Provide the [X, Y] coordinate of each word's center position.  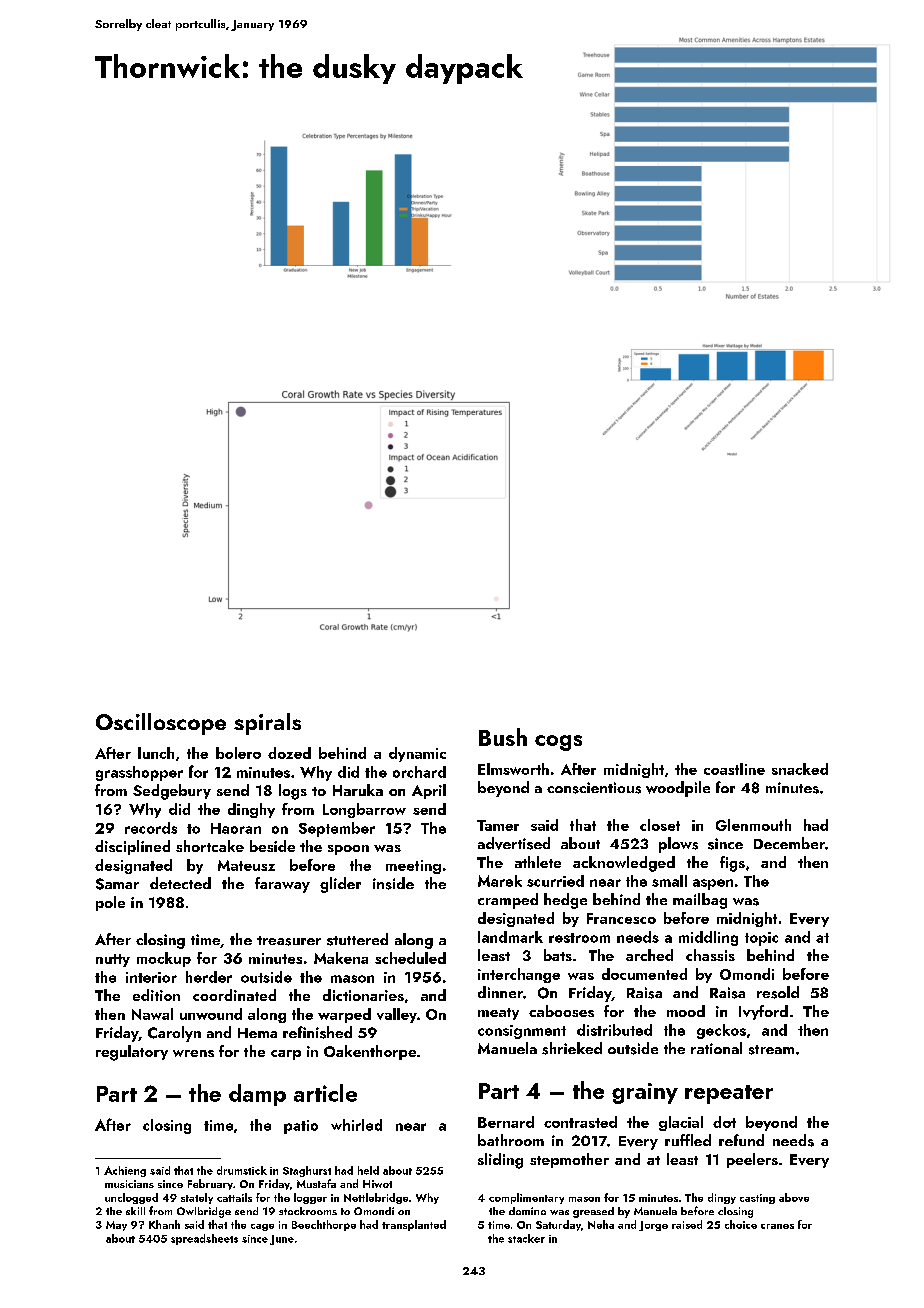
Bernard [506, 1122]
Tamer [498, 825]
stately [197, 1198]
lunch [156, 753]
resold [778, 992]
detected [180, 883]
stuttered [357, 939]
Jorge [653, 1226]
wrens [193, 1053]
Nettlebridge [376, 1198]
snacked [800, 769]
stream [771, 1050]
